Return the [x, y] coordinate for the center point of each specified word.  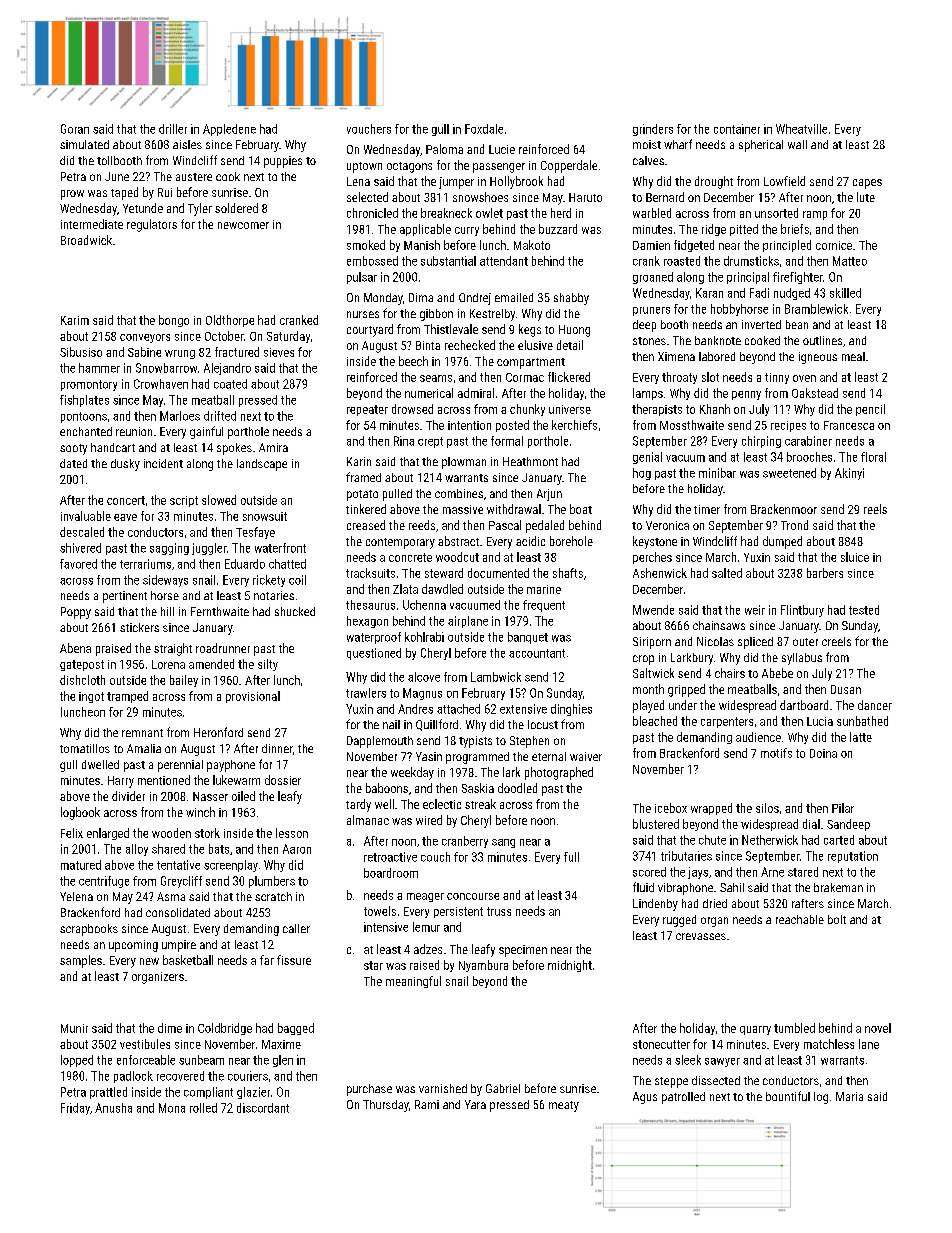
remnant [142, 733]
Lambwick [496, 677]
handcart [113, 447]
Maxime [281, 1044]
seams [436, 378]
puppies [283, 162]
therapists [657, 410]
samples [81, 961]
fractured [237, 352]
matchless [829, 1044]
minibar [717, 473]
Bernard [665, 197]
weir [755, 610]
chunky [527, 410]
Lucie [502, 149]
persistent [458, 912]
